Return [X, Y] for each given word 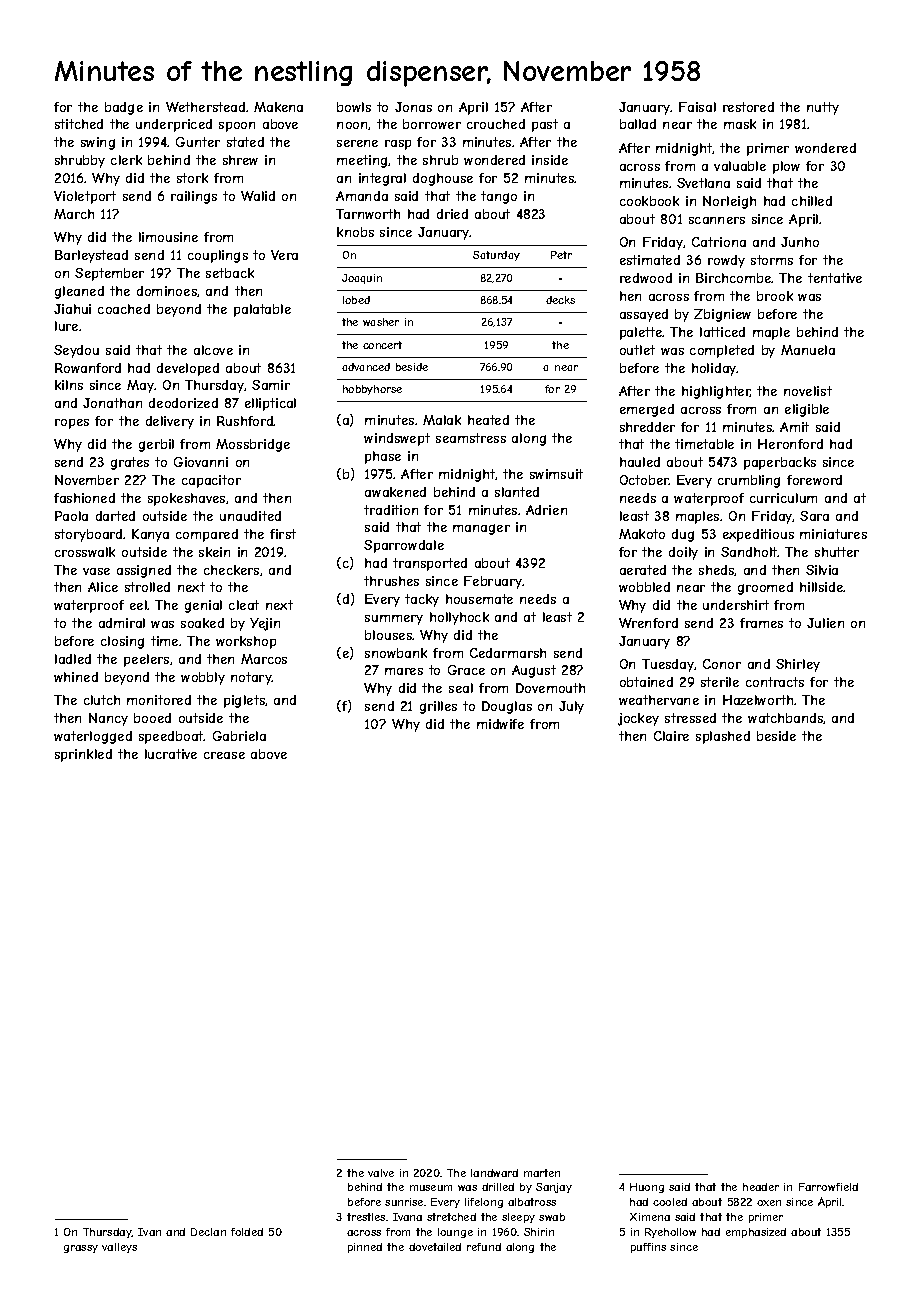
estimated [650, 260]
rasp [398, 145]
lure [66, 326]
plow [786, 167]
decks [560, 300]
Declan [208, 1232]
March [74, 214]
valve [381, 1173]
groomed [765, 588]
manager [481, 529]
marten [542, 1173]
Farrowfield [828, 1187]
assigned [144, 571]
